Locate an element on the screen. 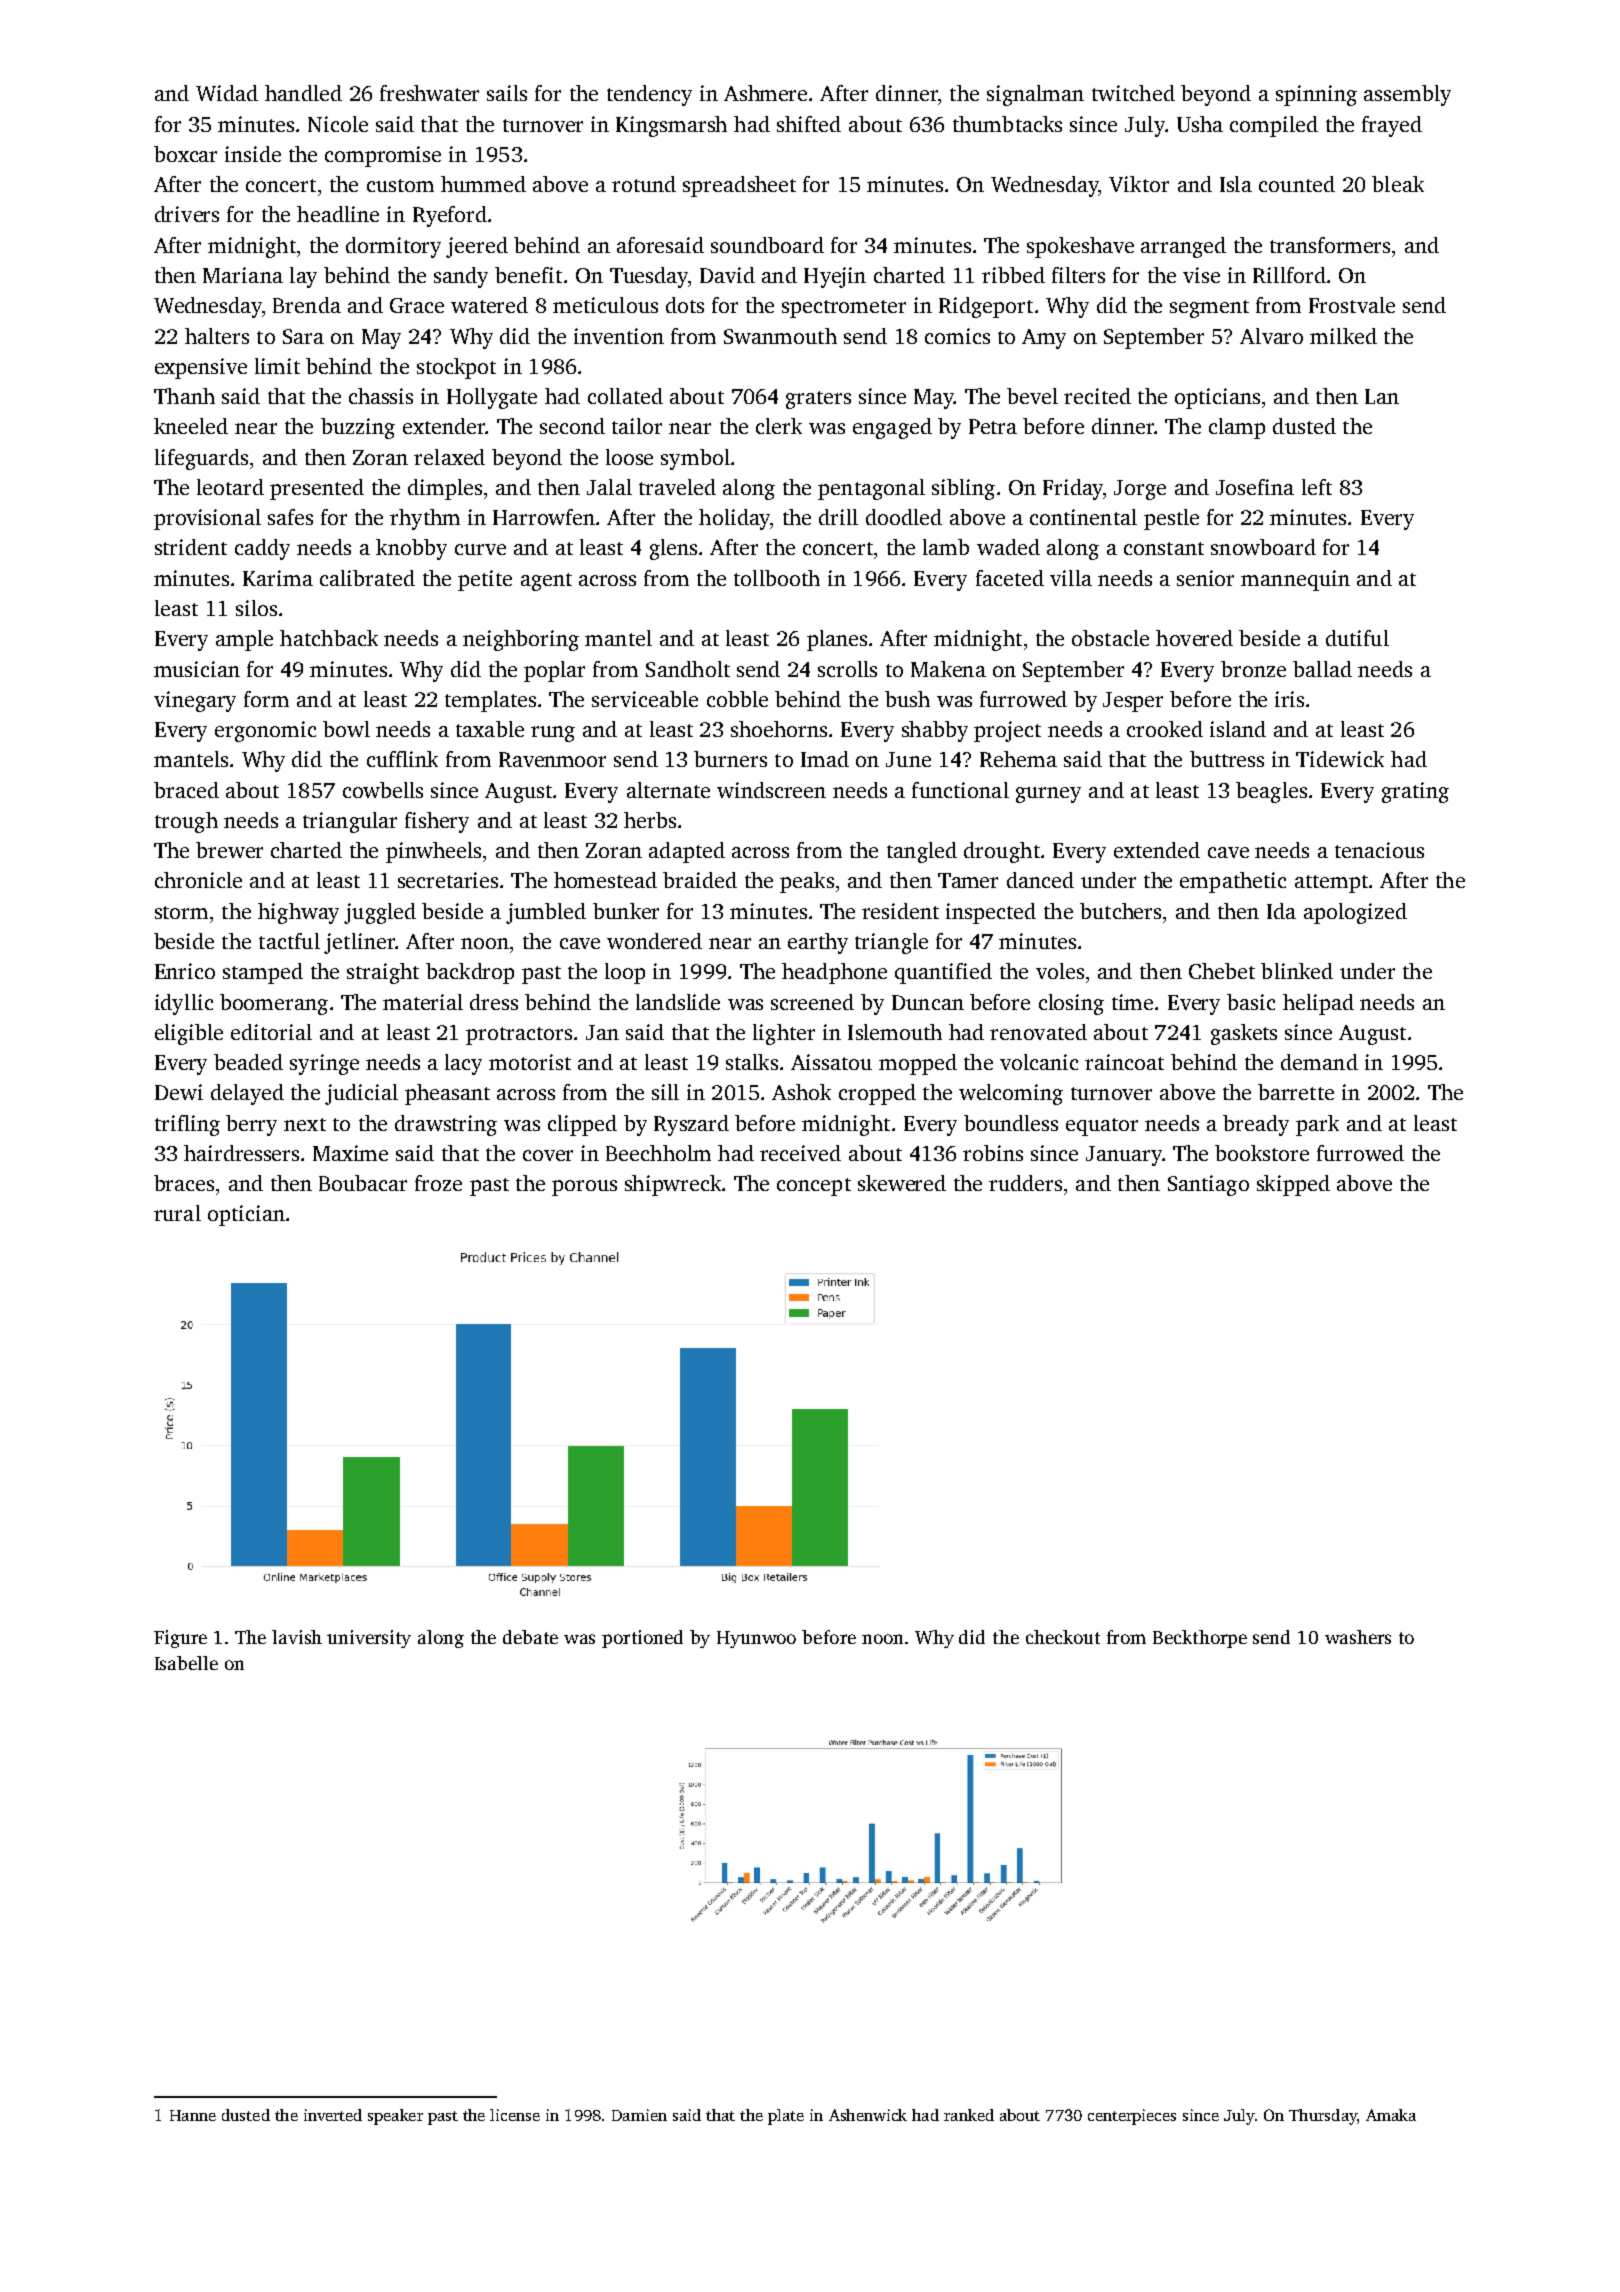 The image size is (1620, 2292). alternate is located at coordinates (668, 790).
